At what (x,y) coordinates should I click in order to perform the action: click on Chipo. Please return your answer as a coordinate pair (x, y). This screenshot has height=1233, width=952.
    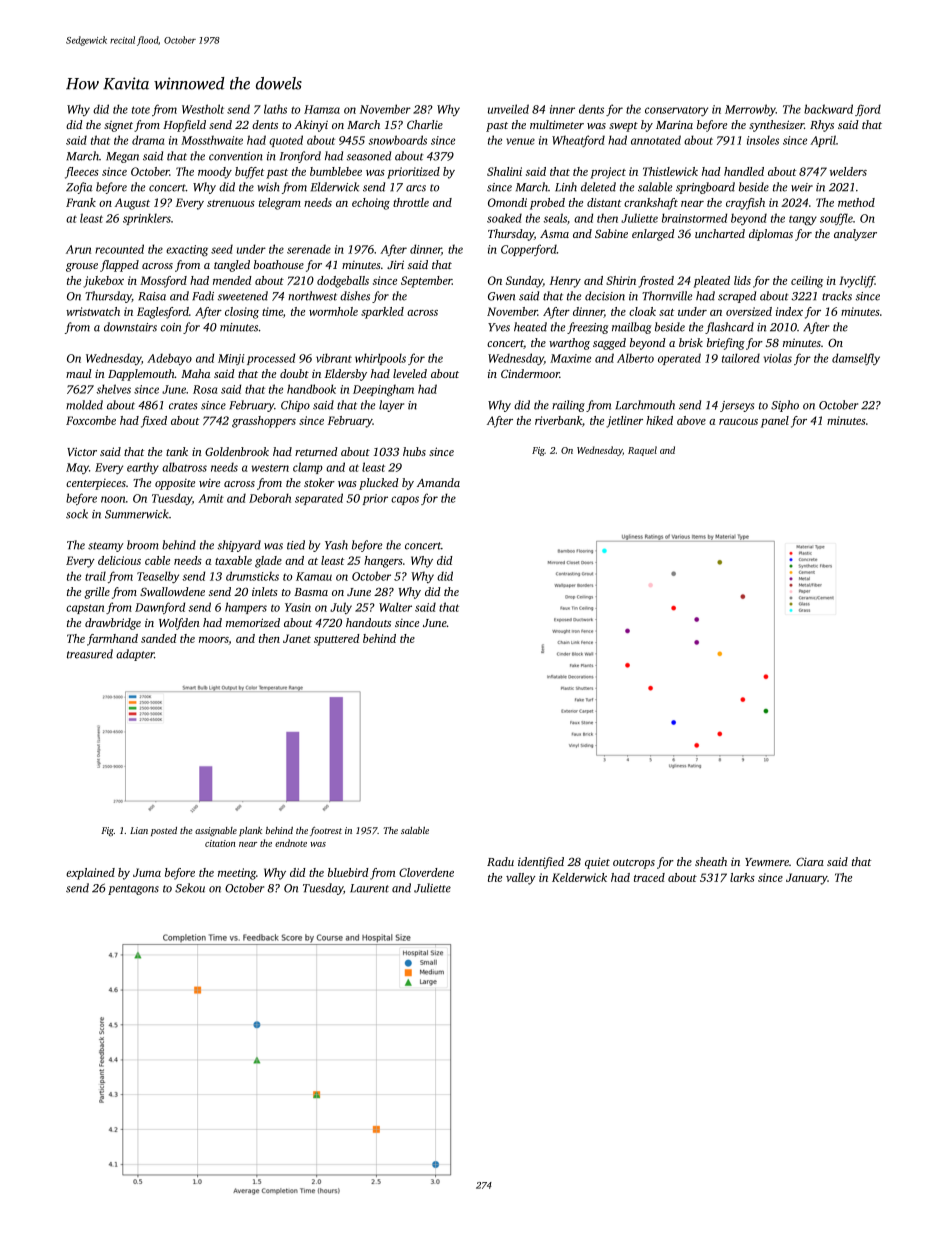
    Looking at the image, I should click on (295, 406).
